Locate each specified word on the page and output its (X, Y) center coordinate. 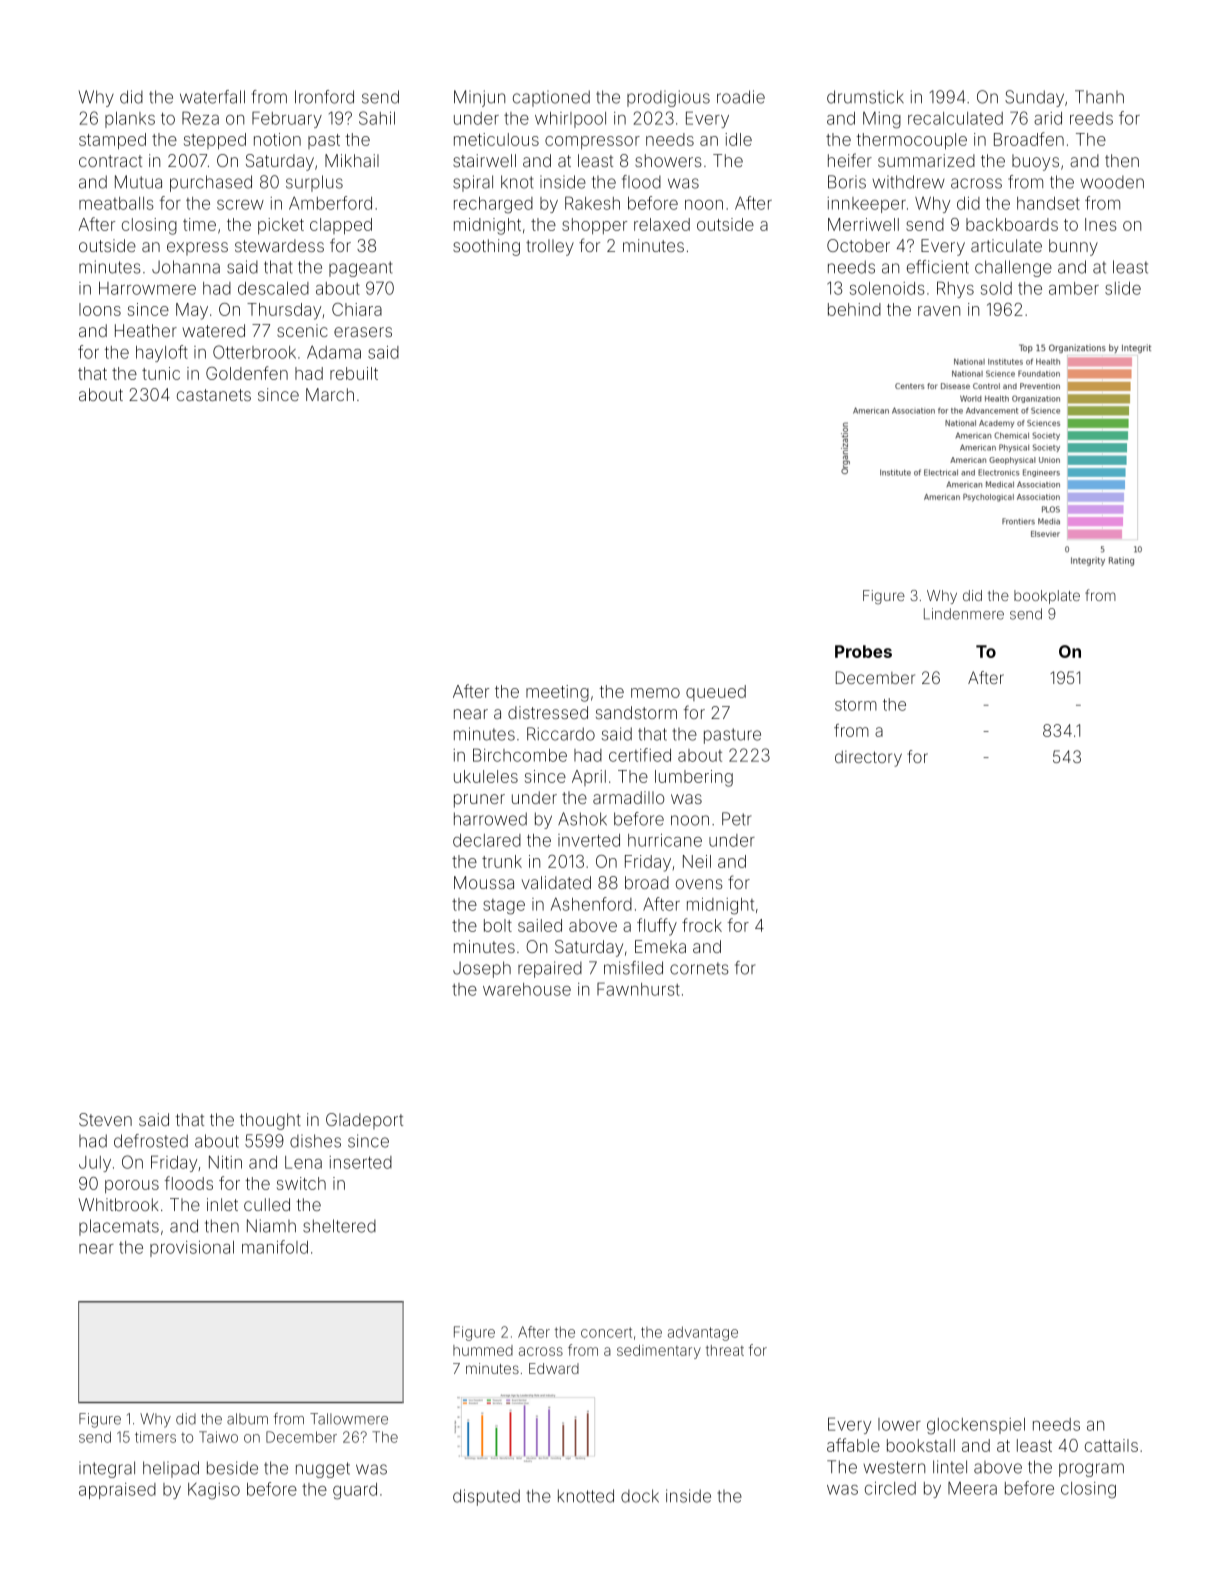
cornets (699, 968)
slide (1123, 288)
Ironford (324, 97)
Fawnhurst (638, 989)
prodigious (668, 98)
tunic (161, 373)
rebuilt (354, 373)
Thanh (1099, 97)
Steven (105, 1119)
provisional (192, 1249)
